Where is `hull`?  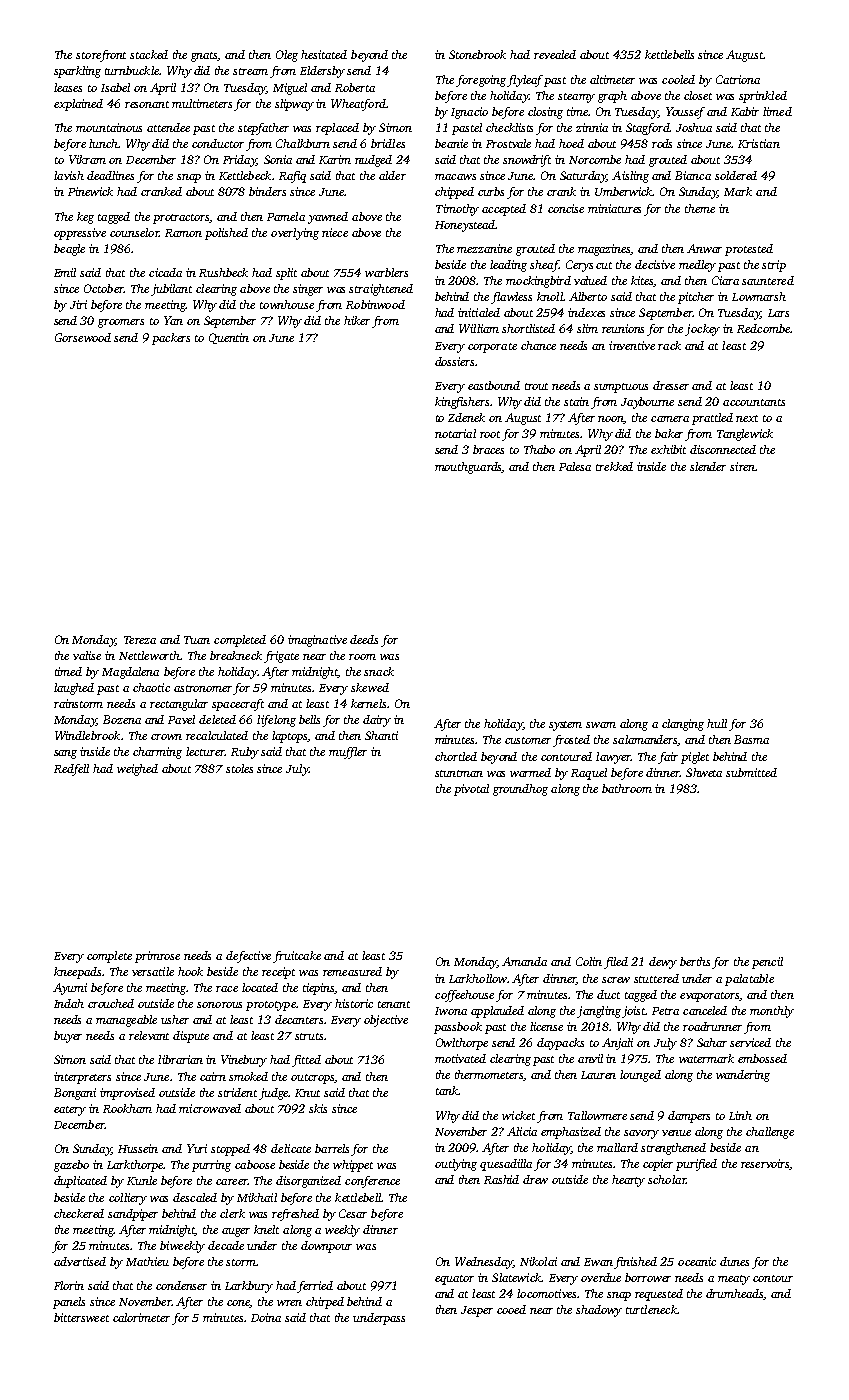
hull is located at coordinates (717, 723).
